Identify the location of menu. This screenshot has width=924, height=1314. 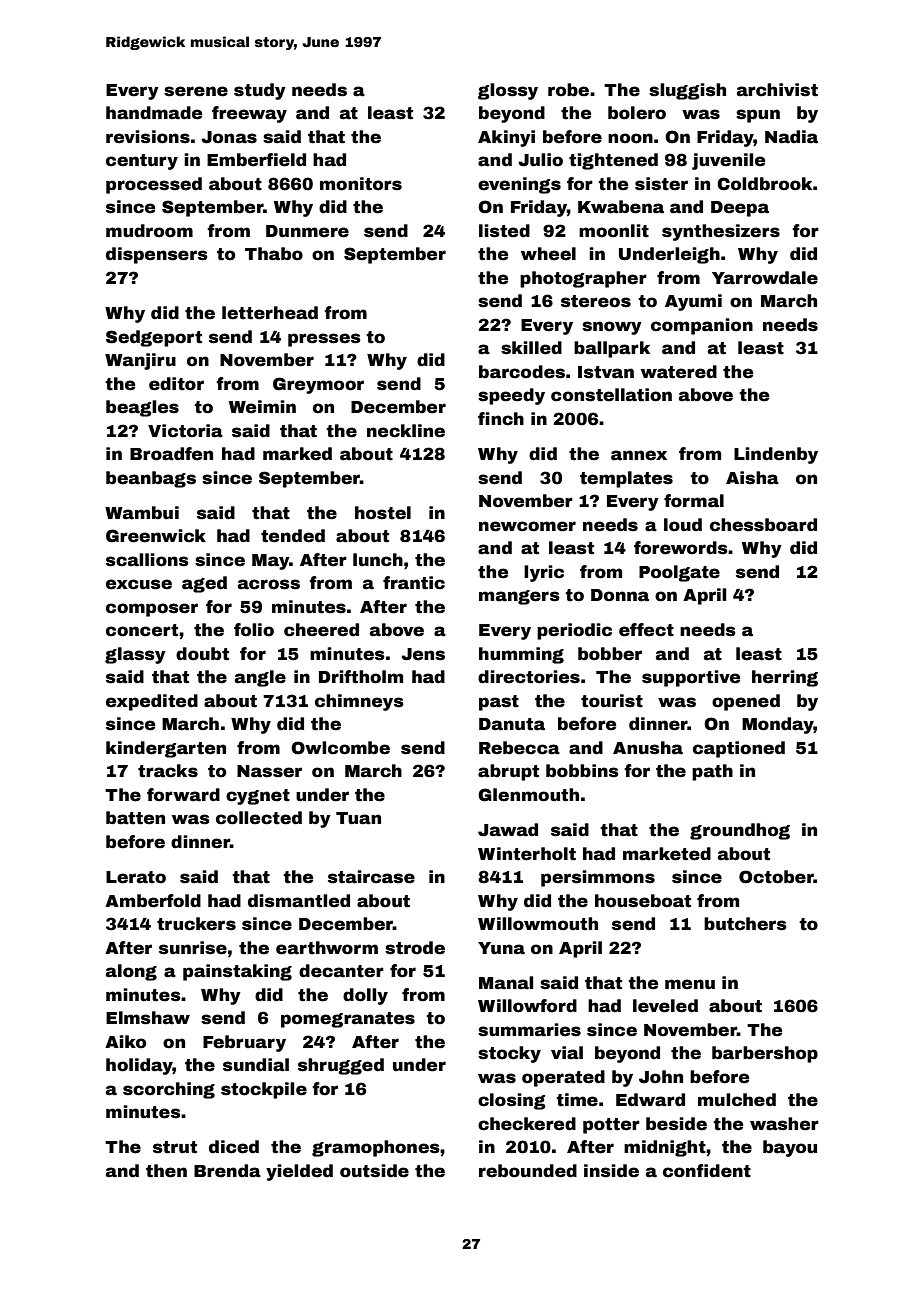
(690, 984).
